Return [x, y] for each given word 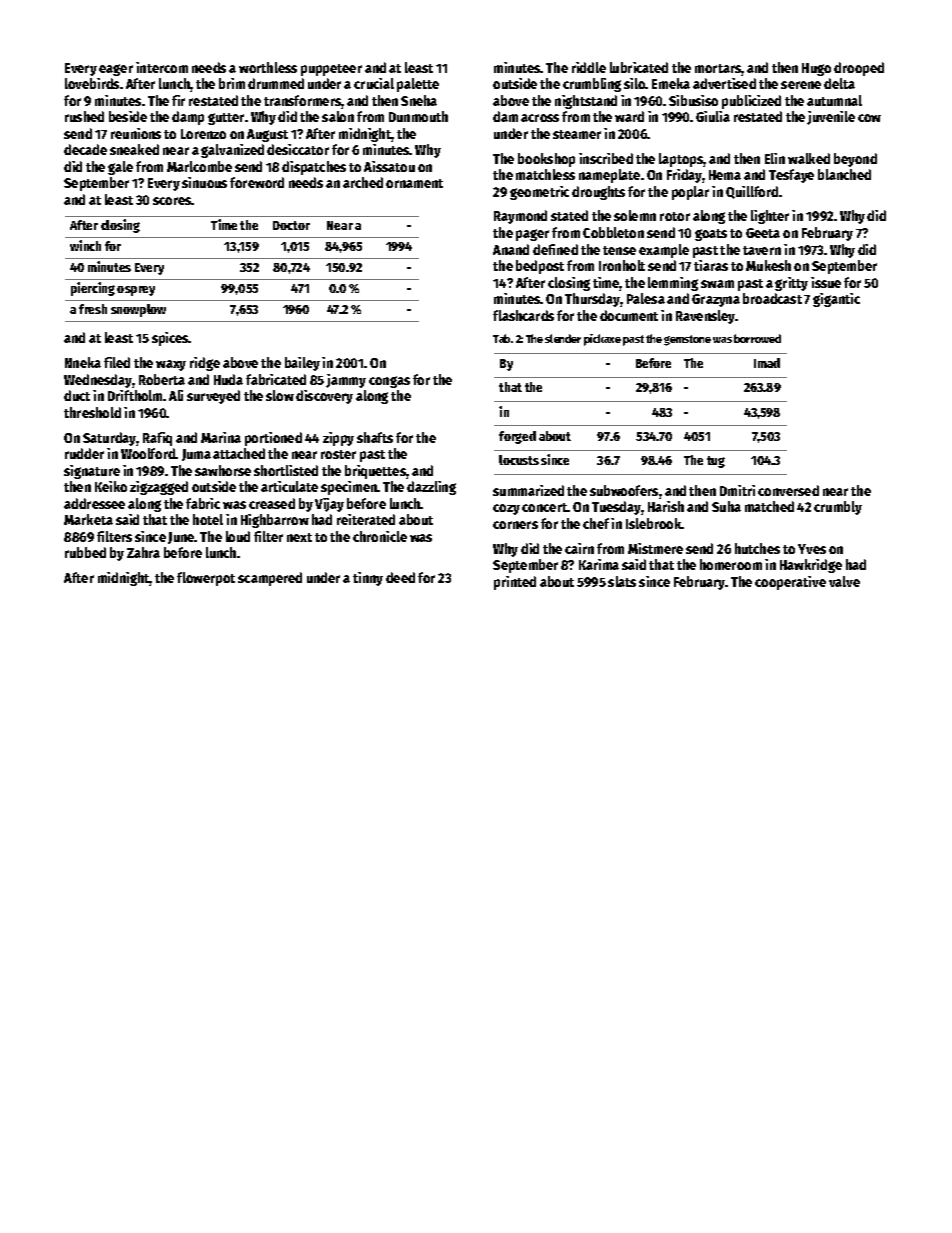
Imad [767, 363]
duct [77, 395]
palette [418, 85]
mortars [718, 68]
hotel [208, 519]
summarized [528, 490]
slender [563, 338]
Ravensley [706, 317]
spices [170, 339]
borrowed [757, 338]
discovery [324, 397]
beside [128, 116]
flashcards [523, 315]
